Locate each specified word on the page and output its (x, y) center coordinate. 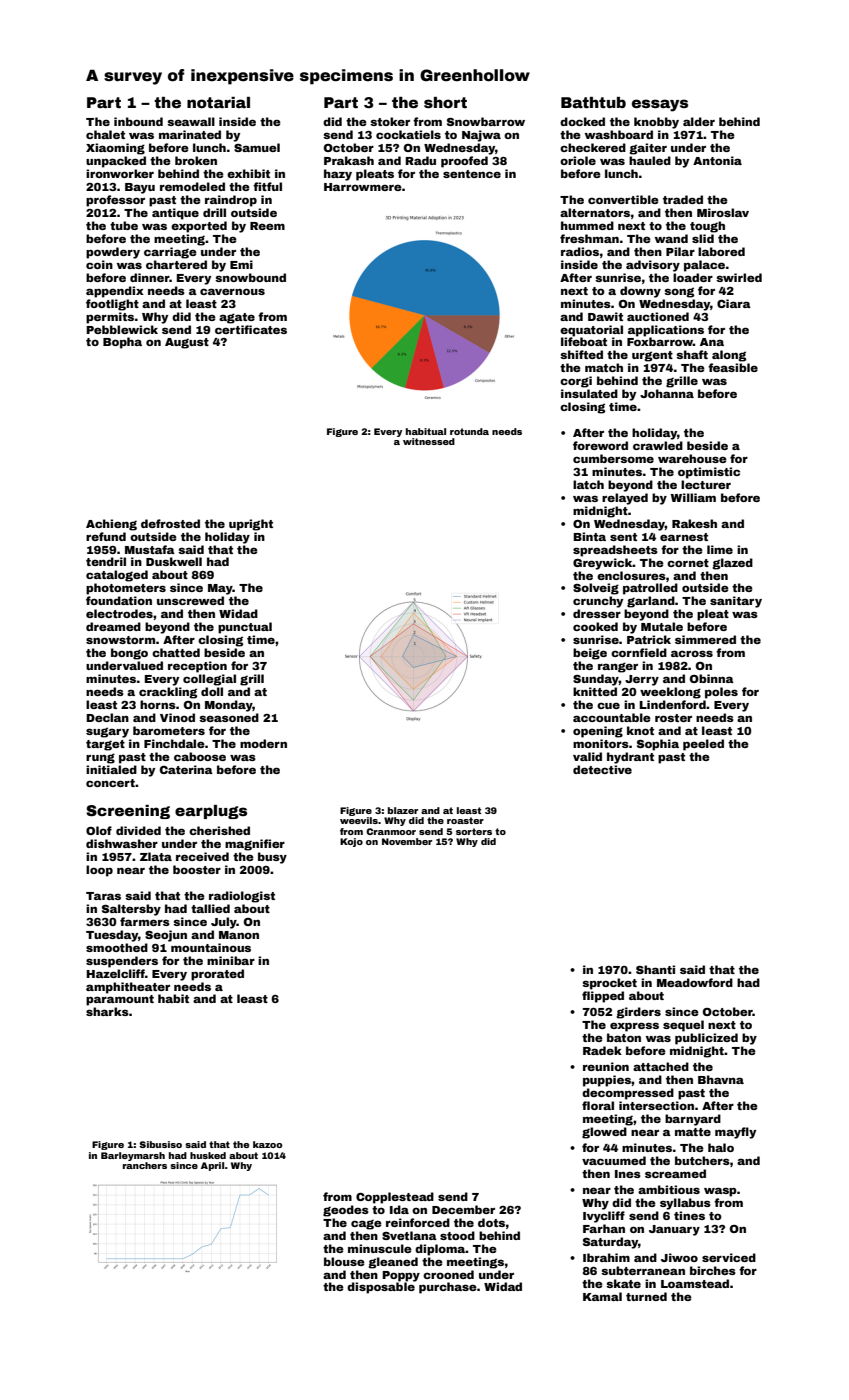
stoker (390, 121)
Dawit (605, 316)
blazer (403, 810)
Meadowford (695, 982)
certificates (251, 329)
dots (491, 1222)
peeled (703, 745)
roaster (465, 820)
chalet (105, 134)
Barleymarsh (133, 1156)
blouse (344, 1261)
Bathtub (593, 102)
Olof (99, 830)
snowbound (250, 277)
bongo (129, 654)
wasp (720, 1192)
